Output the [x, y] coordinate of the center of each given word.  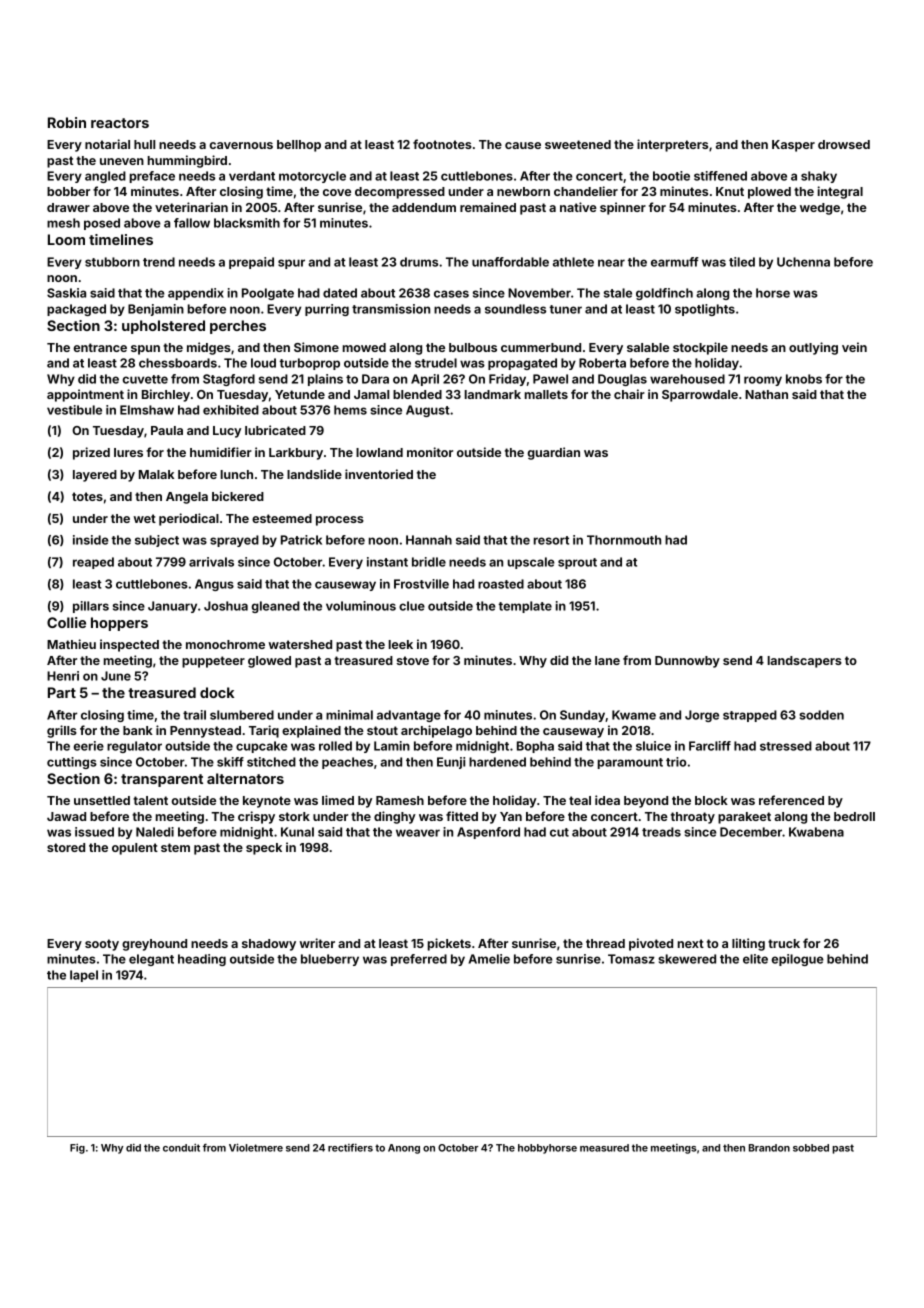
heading [202, 960]
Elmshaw [147, 410]
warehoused [687, 379]
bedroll [854, 816]
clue [412, 606]
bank [138, 730]
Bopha [535, 747]
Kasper [793, 146]
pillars [91, 607]
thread [605, 943]
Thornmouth [624, 540]
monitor [430, 452]
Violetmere [256, 1147]
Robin [67, 122]
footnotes [442, 144]
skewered [687, 959]
